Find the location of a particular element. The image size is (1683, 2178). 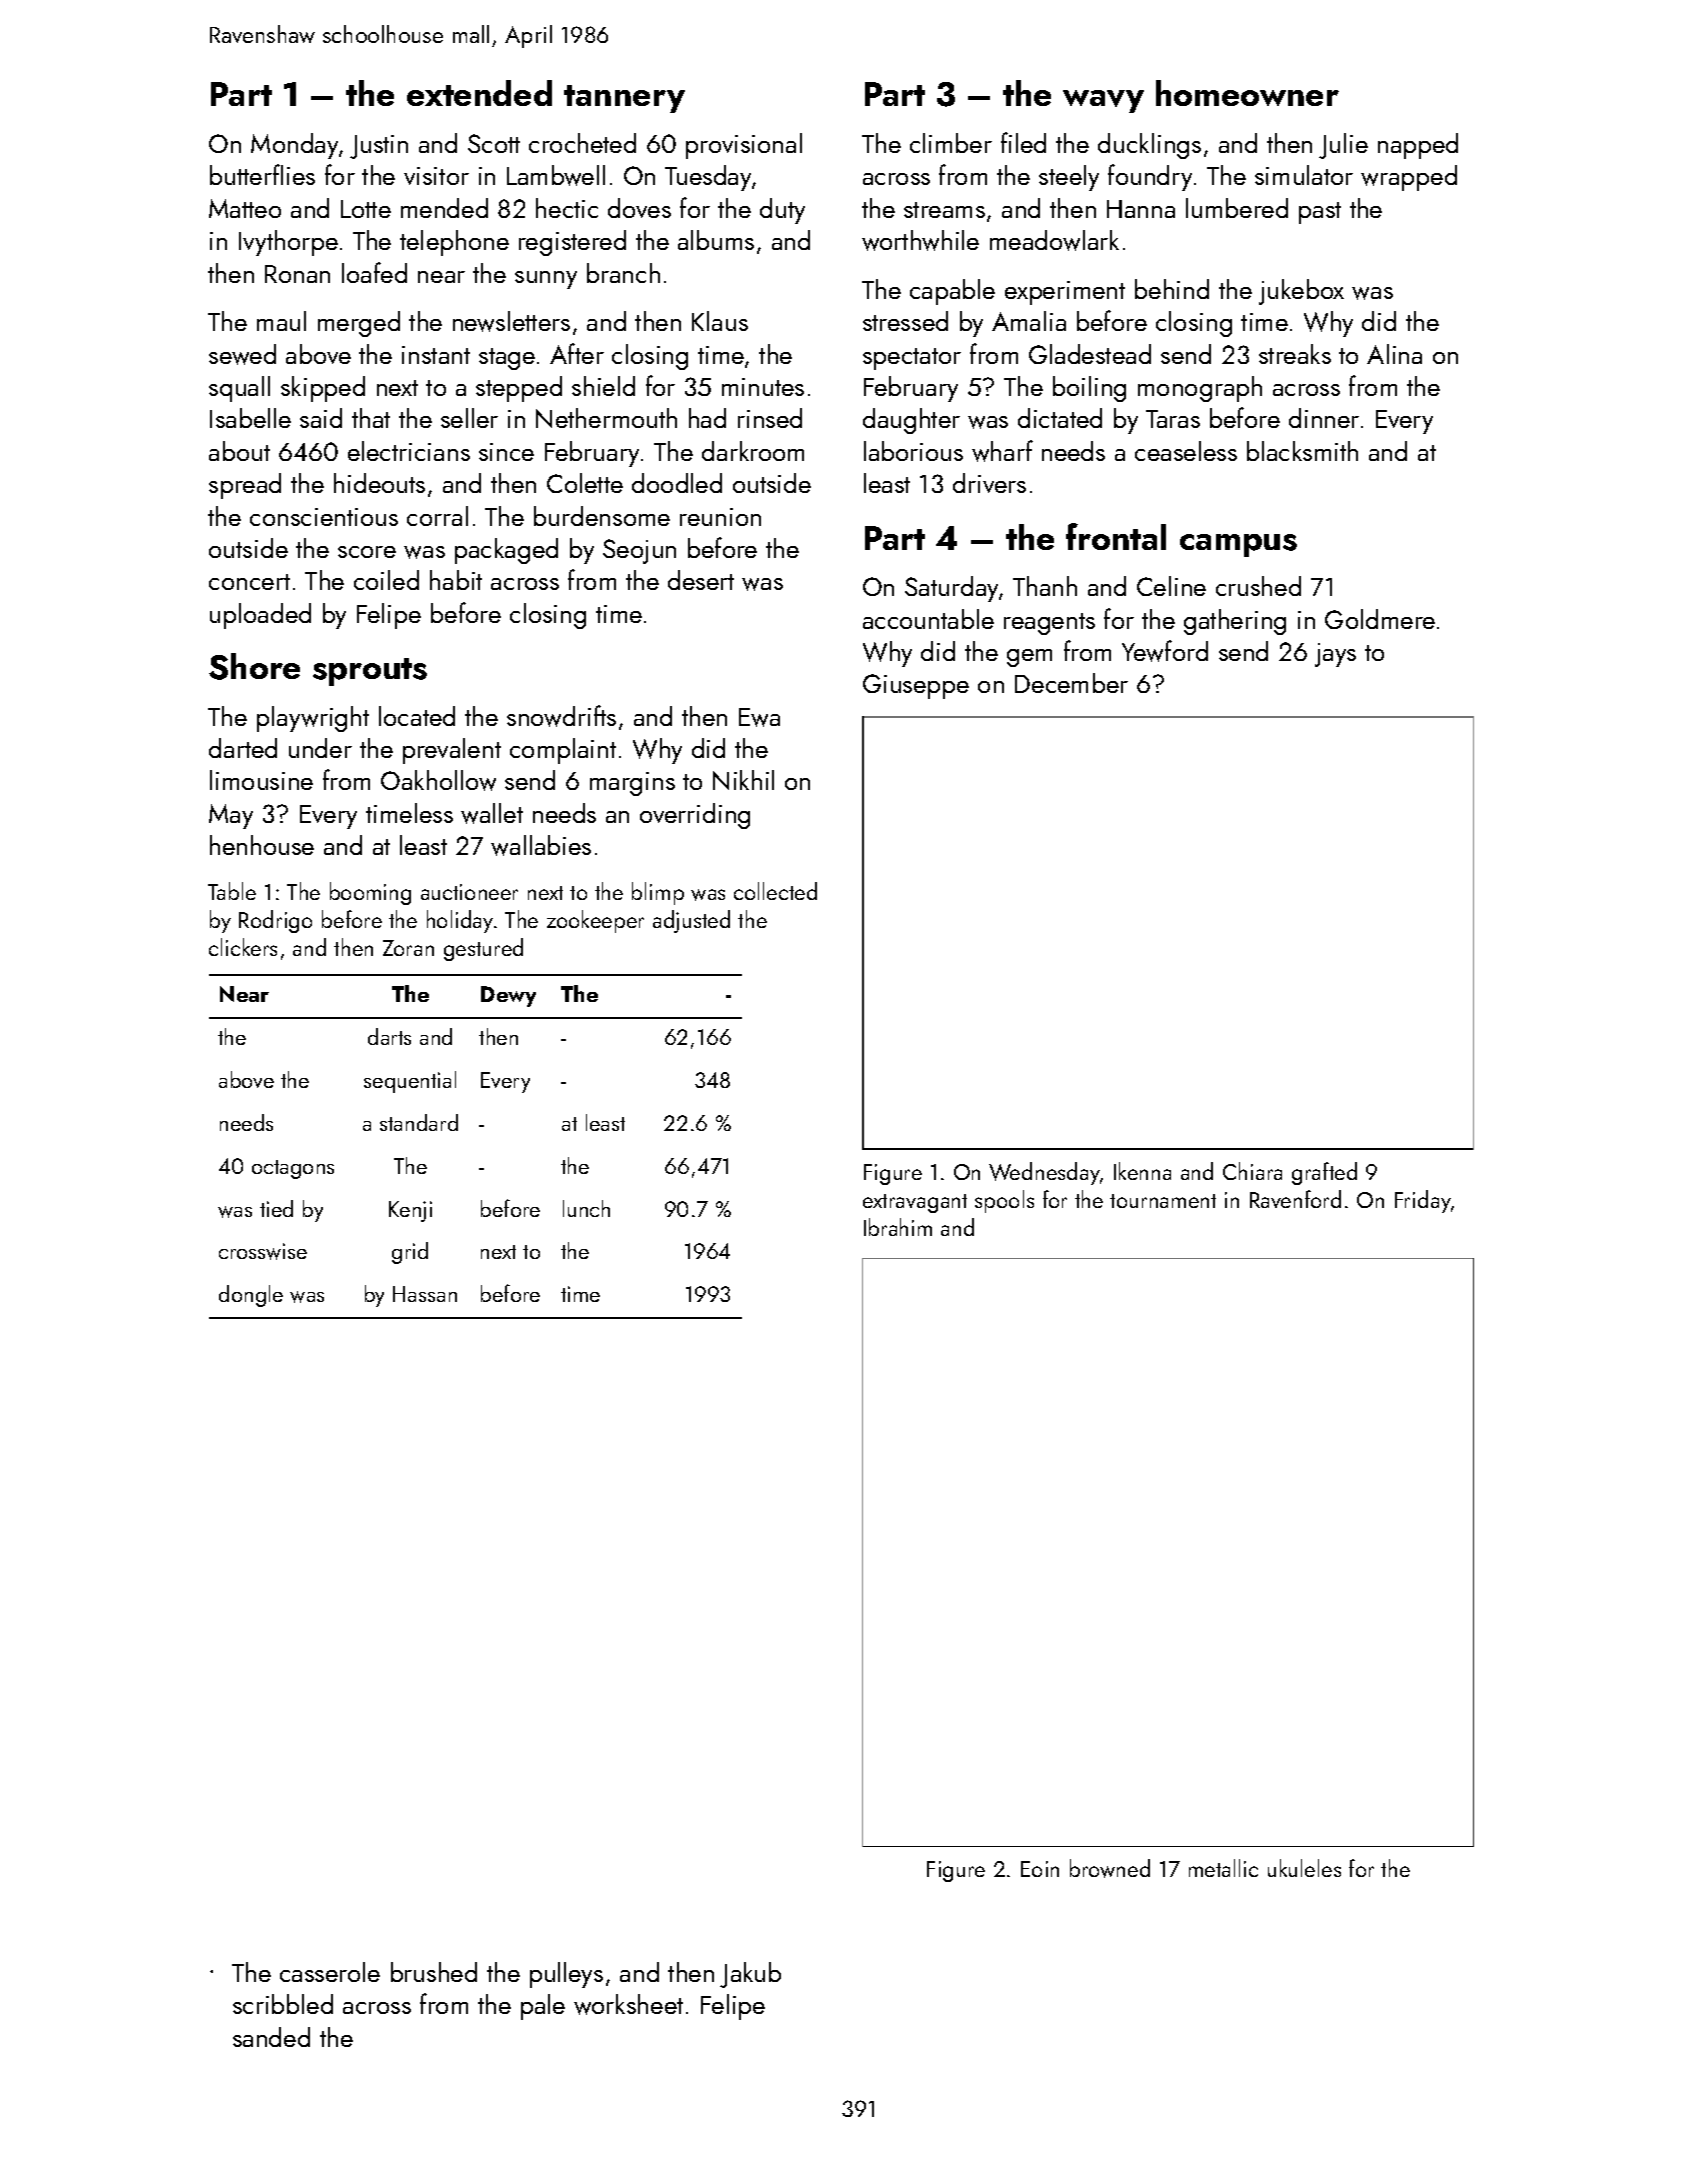

sanded is located at coordinates (271, 2037).
